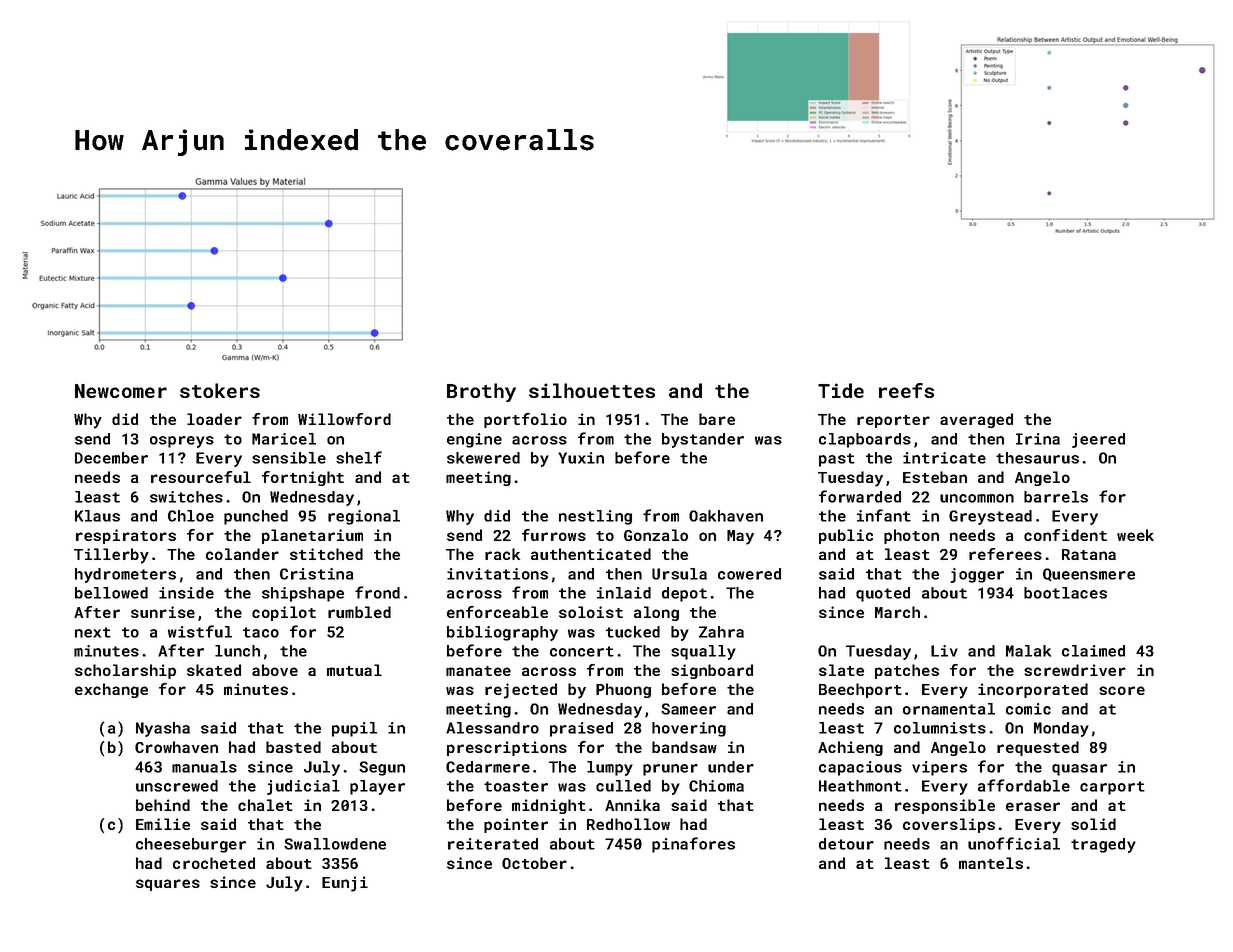  Describe the element at coordinates (679, 574) in the image. I see `Ursula` at that location.
